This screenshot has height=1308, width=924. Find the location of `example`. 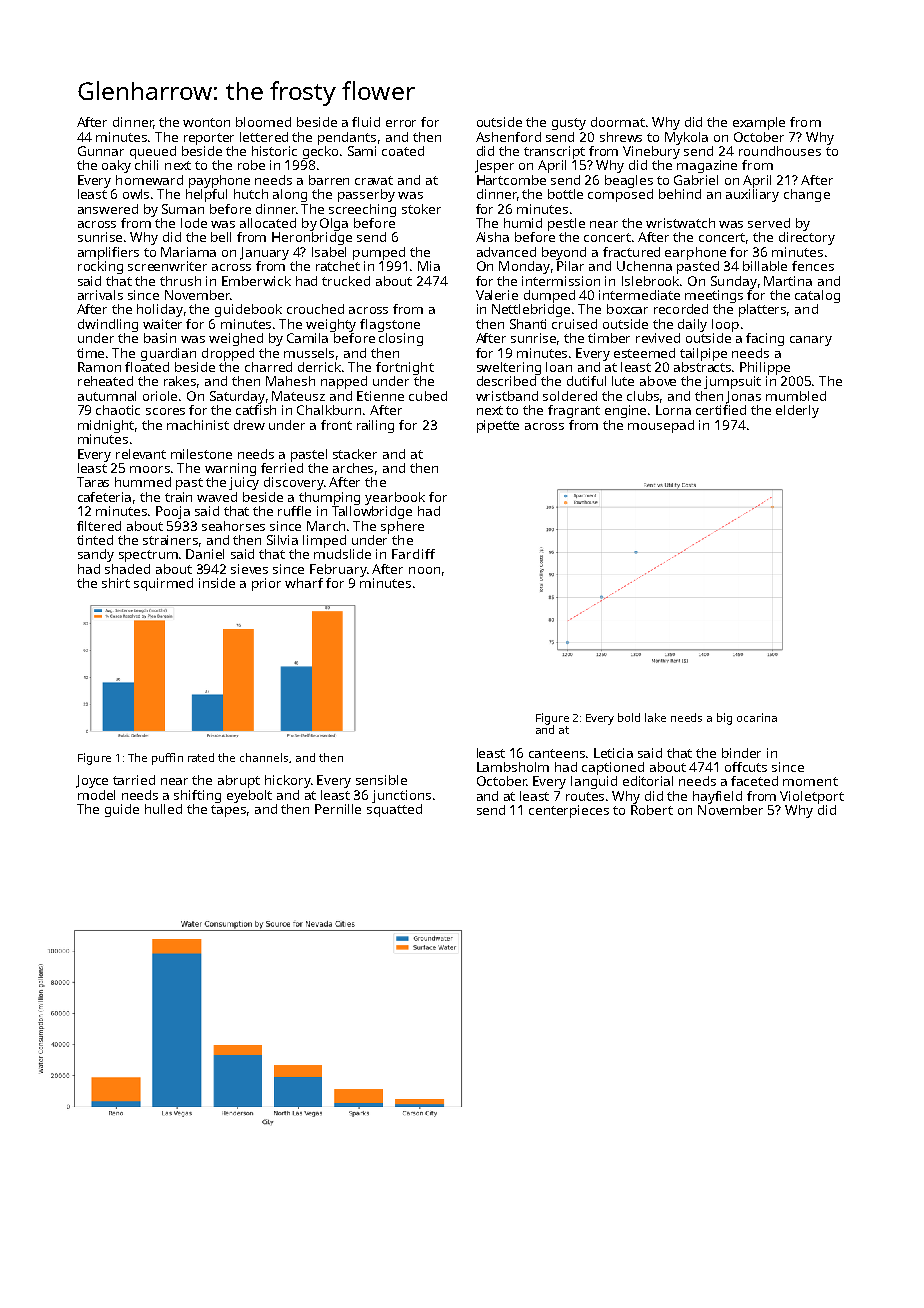

example is located at coordinates (759, 123).
